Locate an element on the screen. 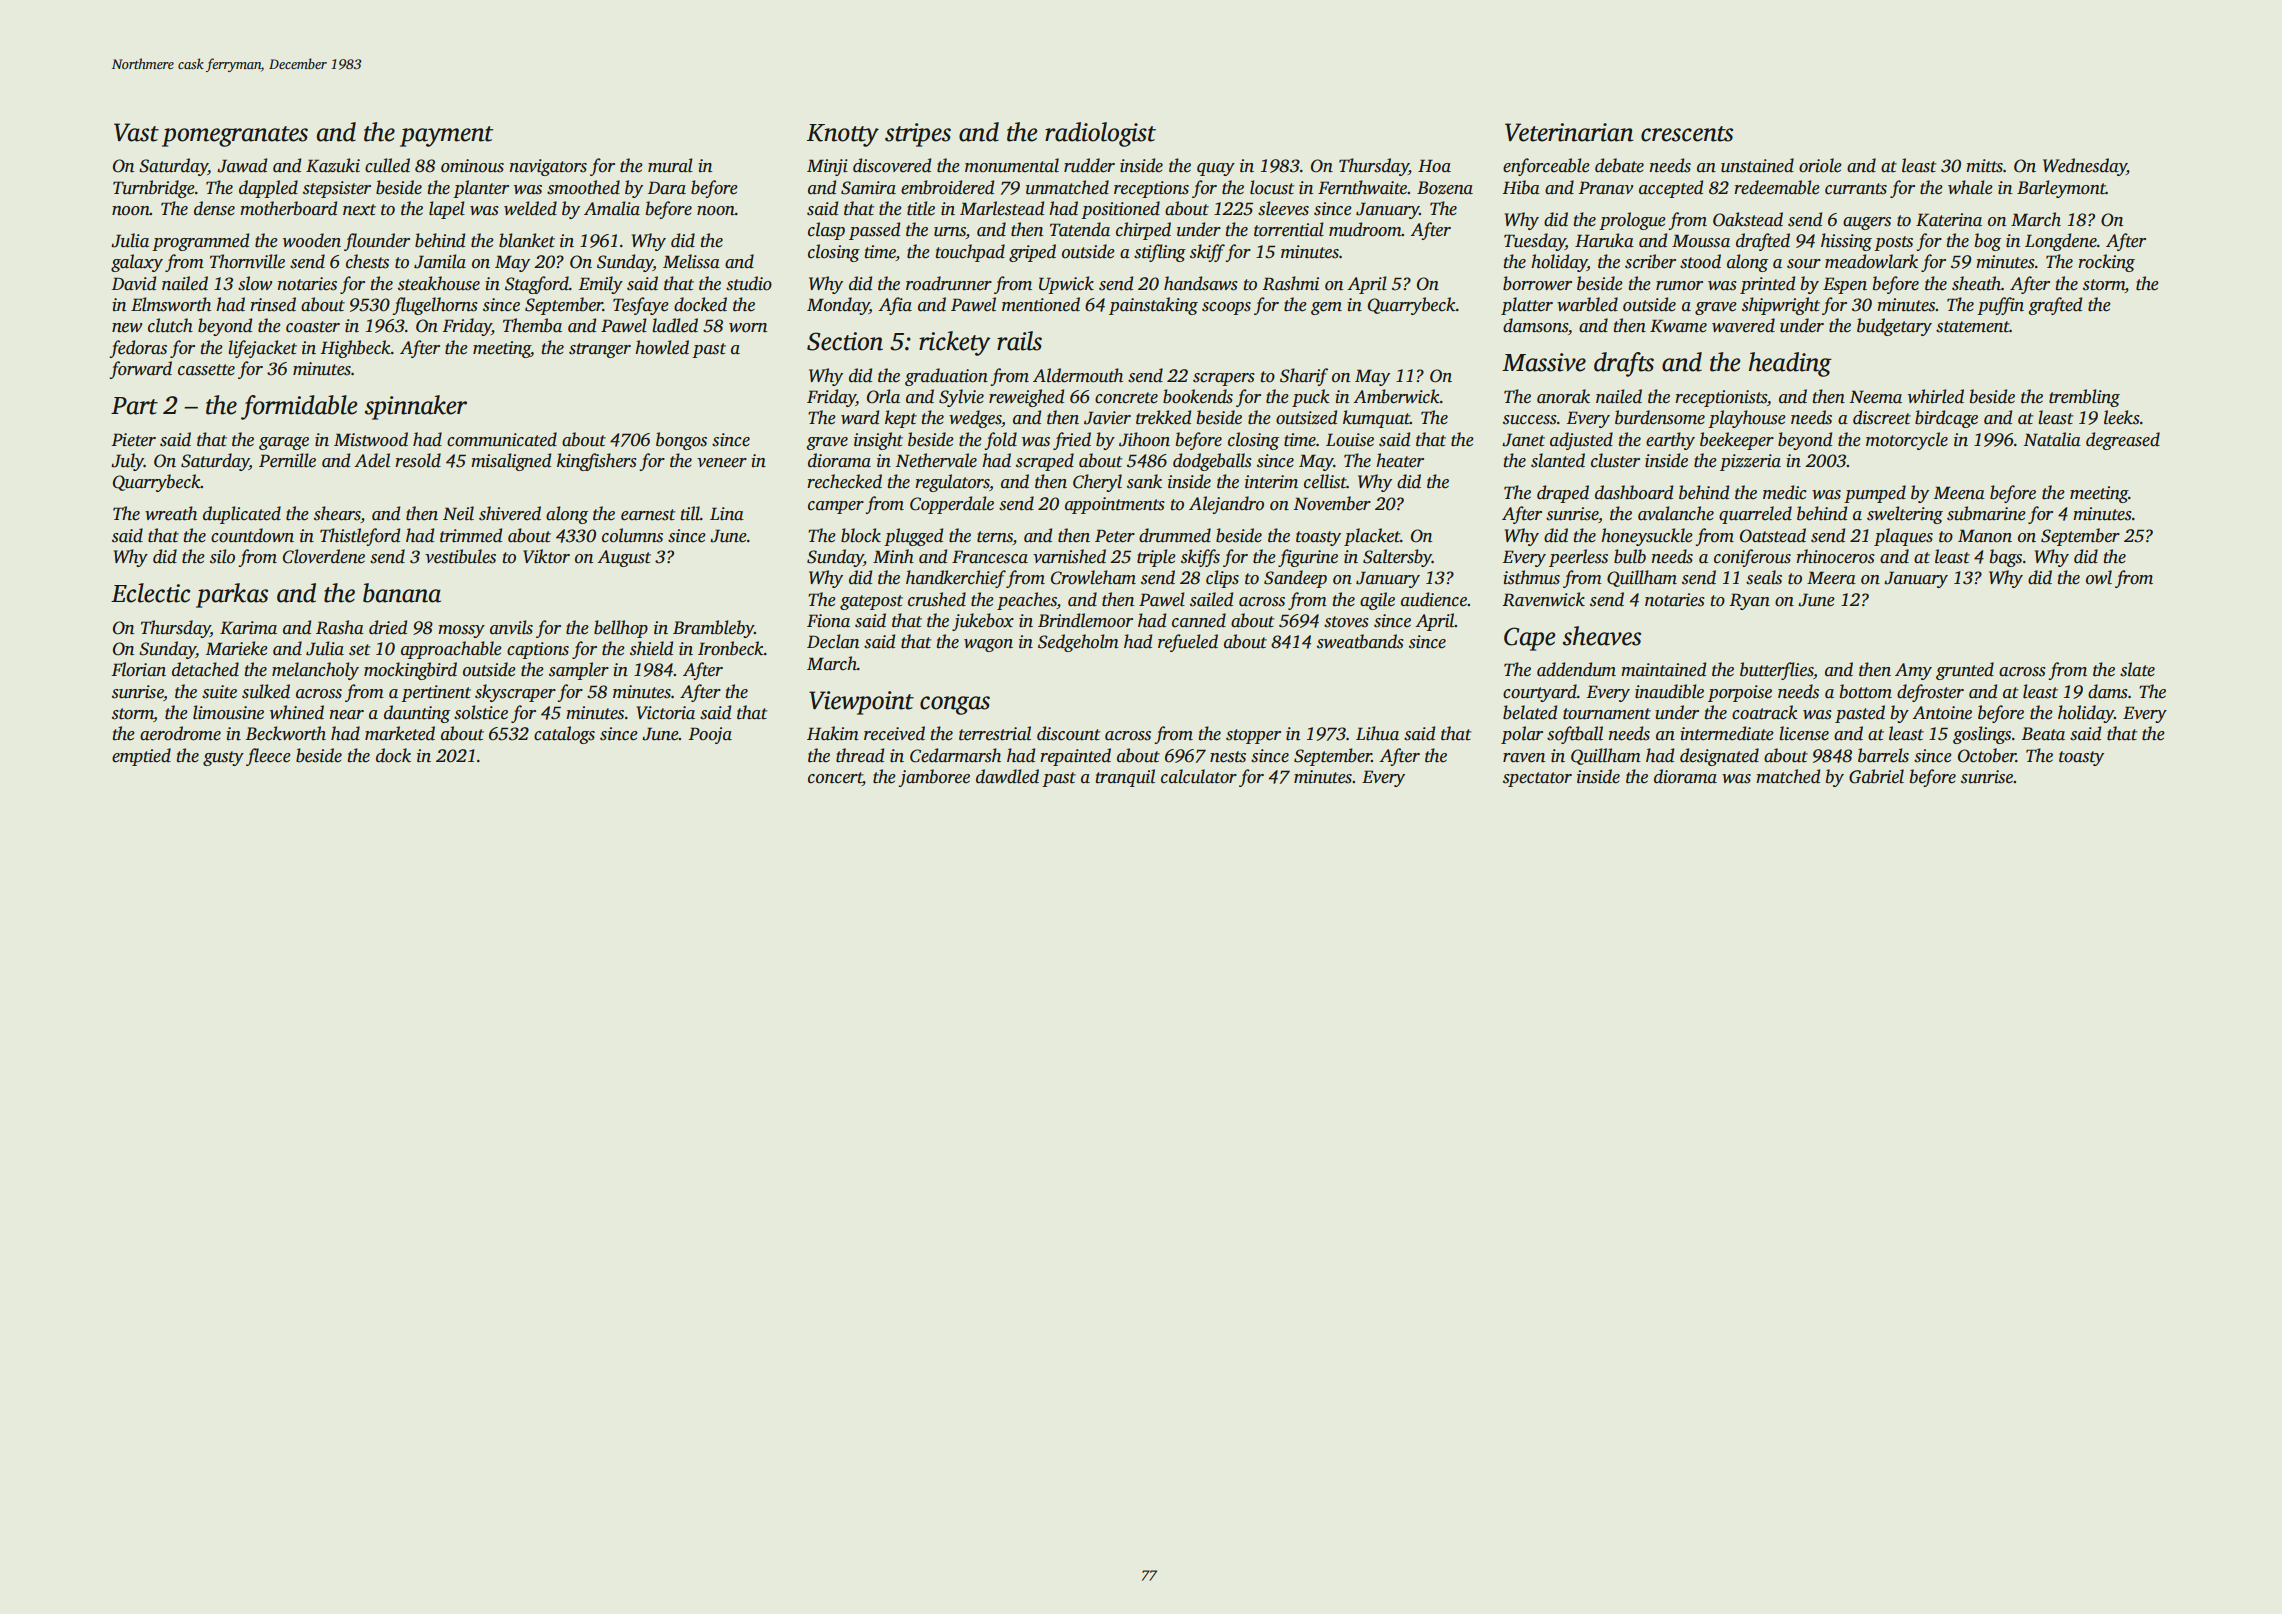 The image size is (2282, 1614). Highbeck is located at coordinates (355, 349).
